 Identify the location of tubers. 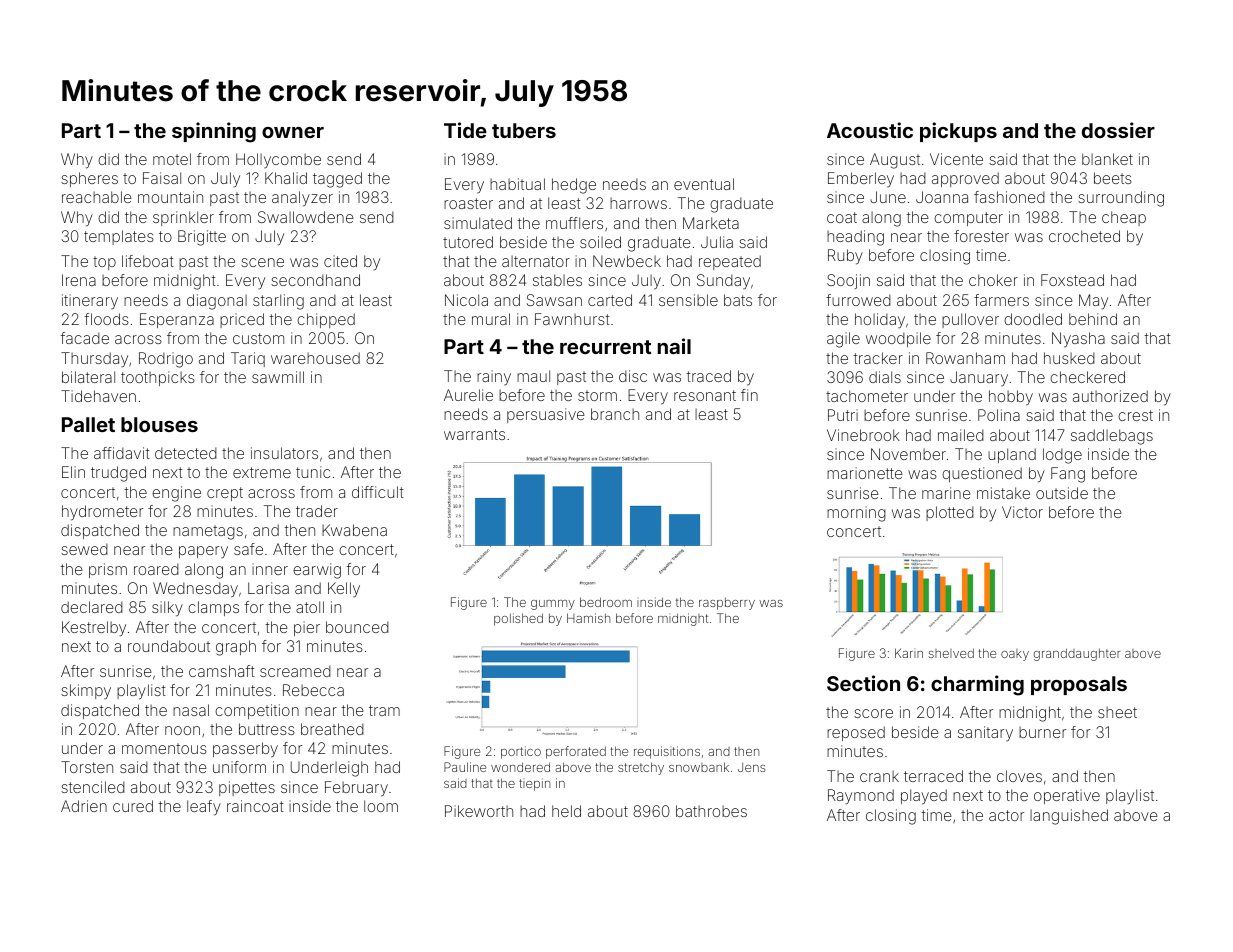
(524, 130).
